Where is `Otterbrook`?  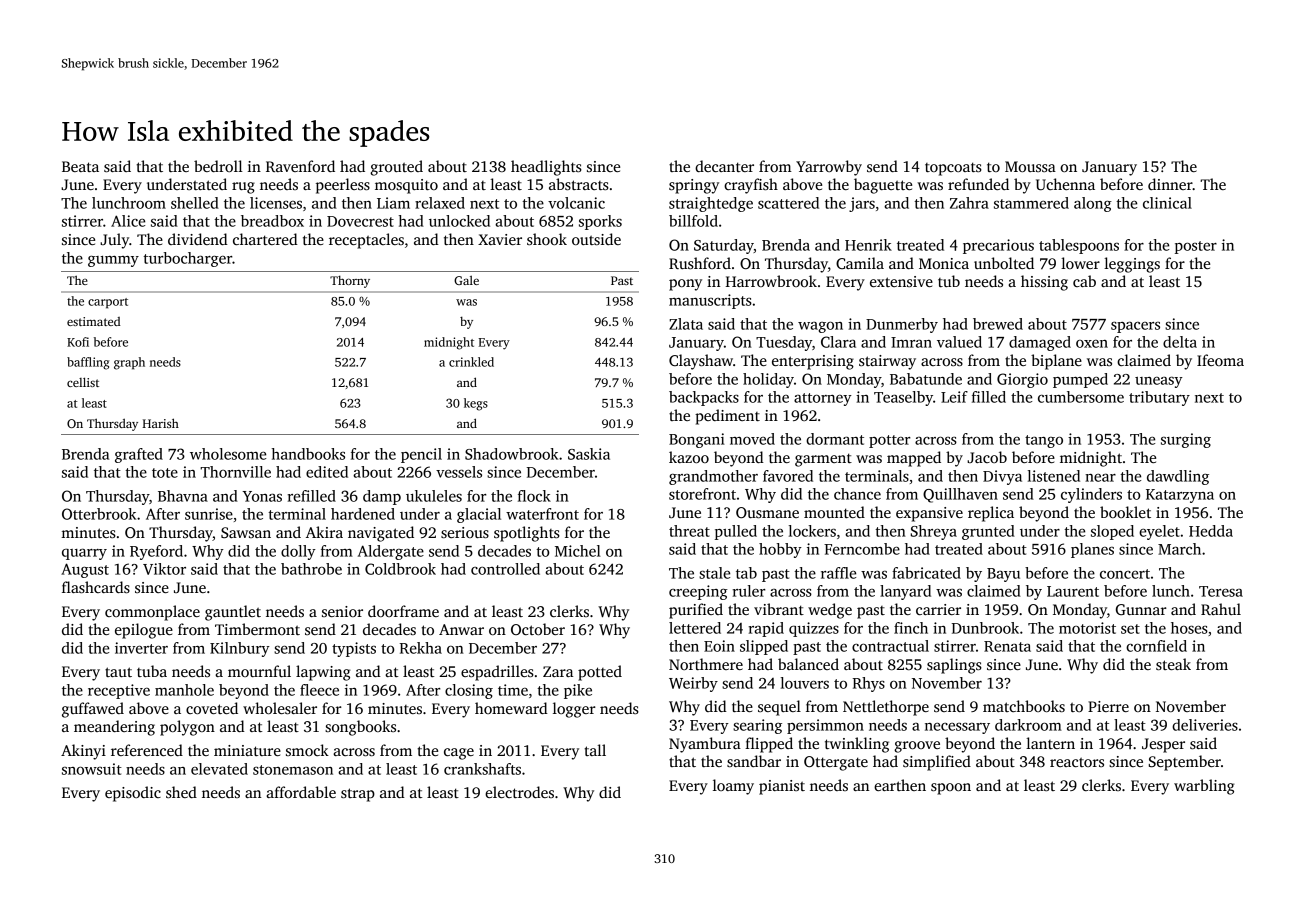
Otterbrook is located at coordinates (99, 514).
